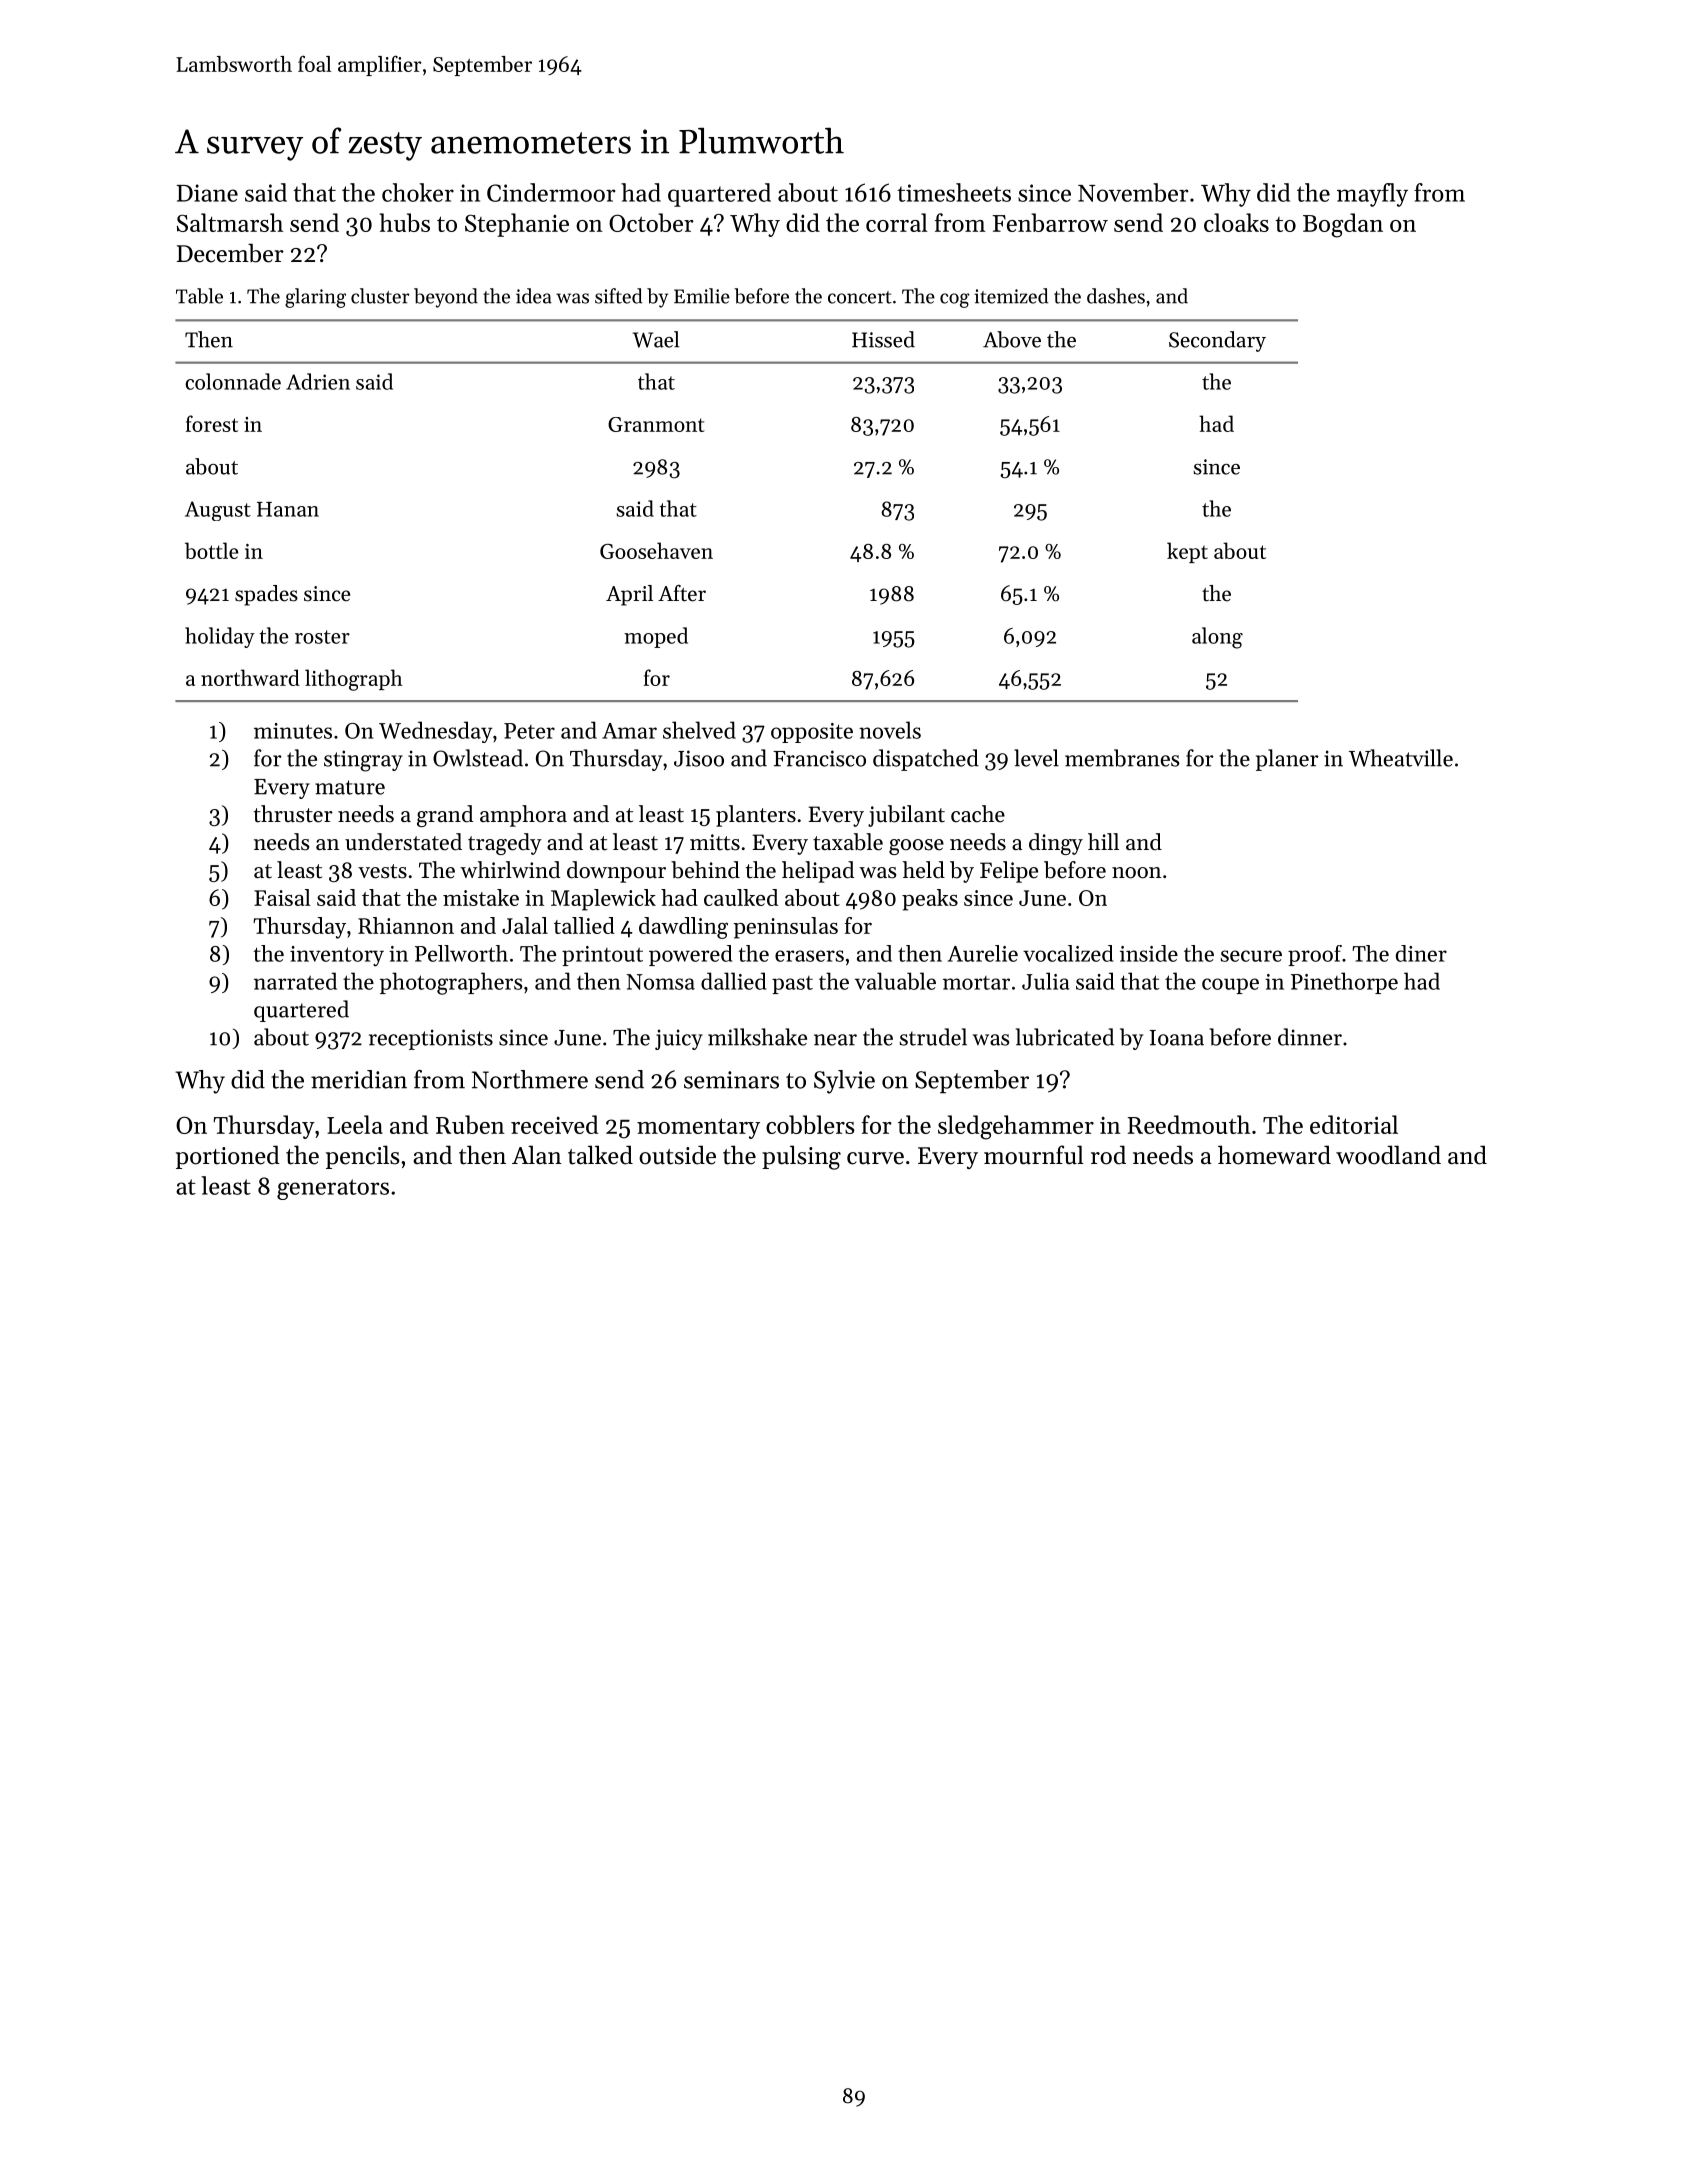 This screenshot has width=1683, height=2178. I want to click on timesheets, so click(954, 192).
